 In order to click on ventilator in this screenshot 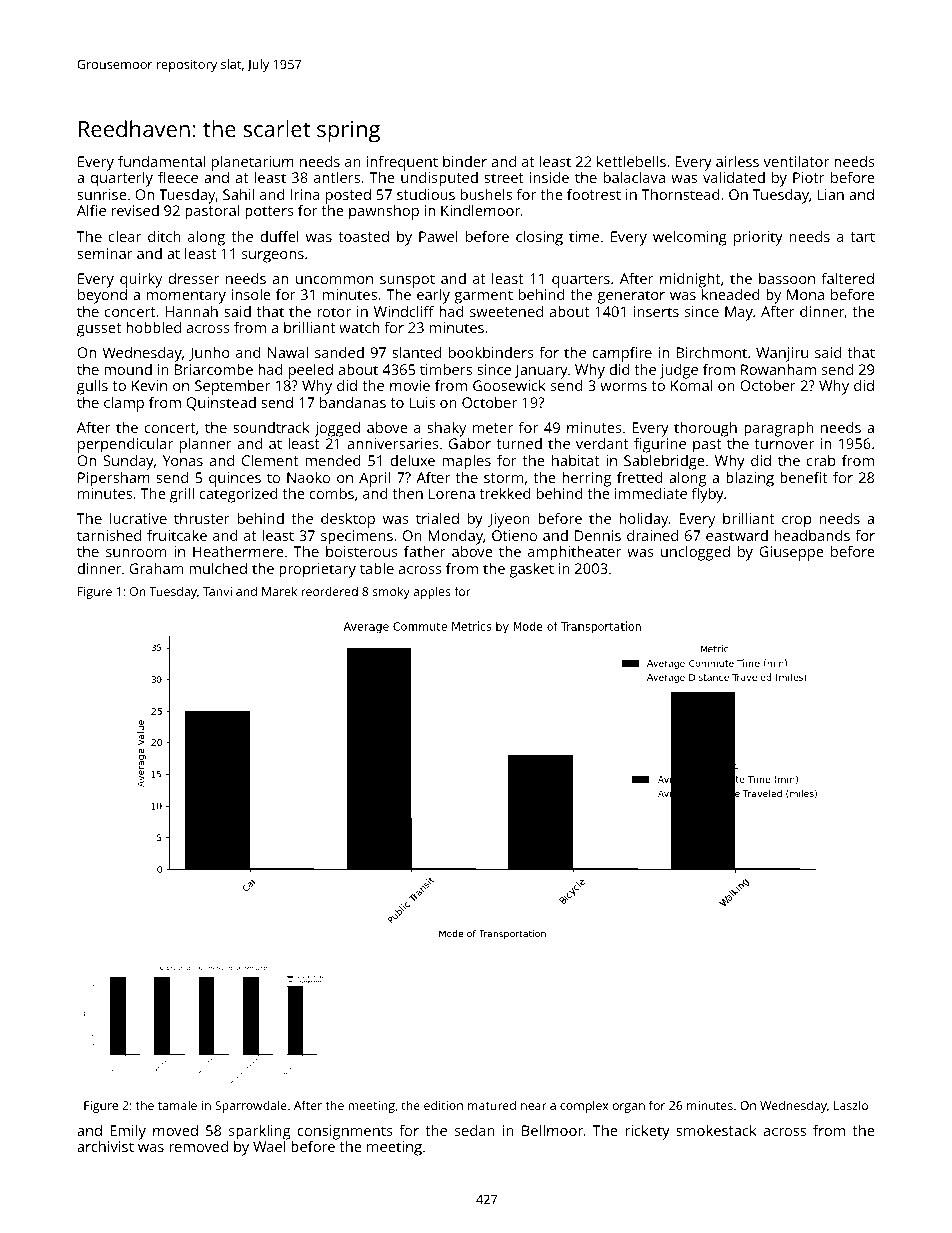, I will do `click(796, 161)`.
